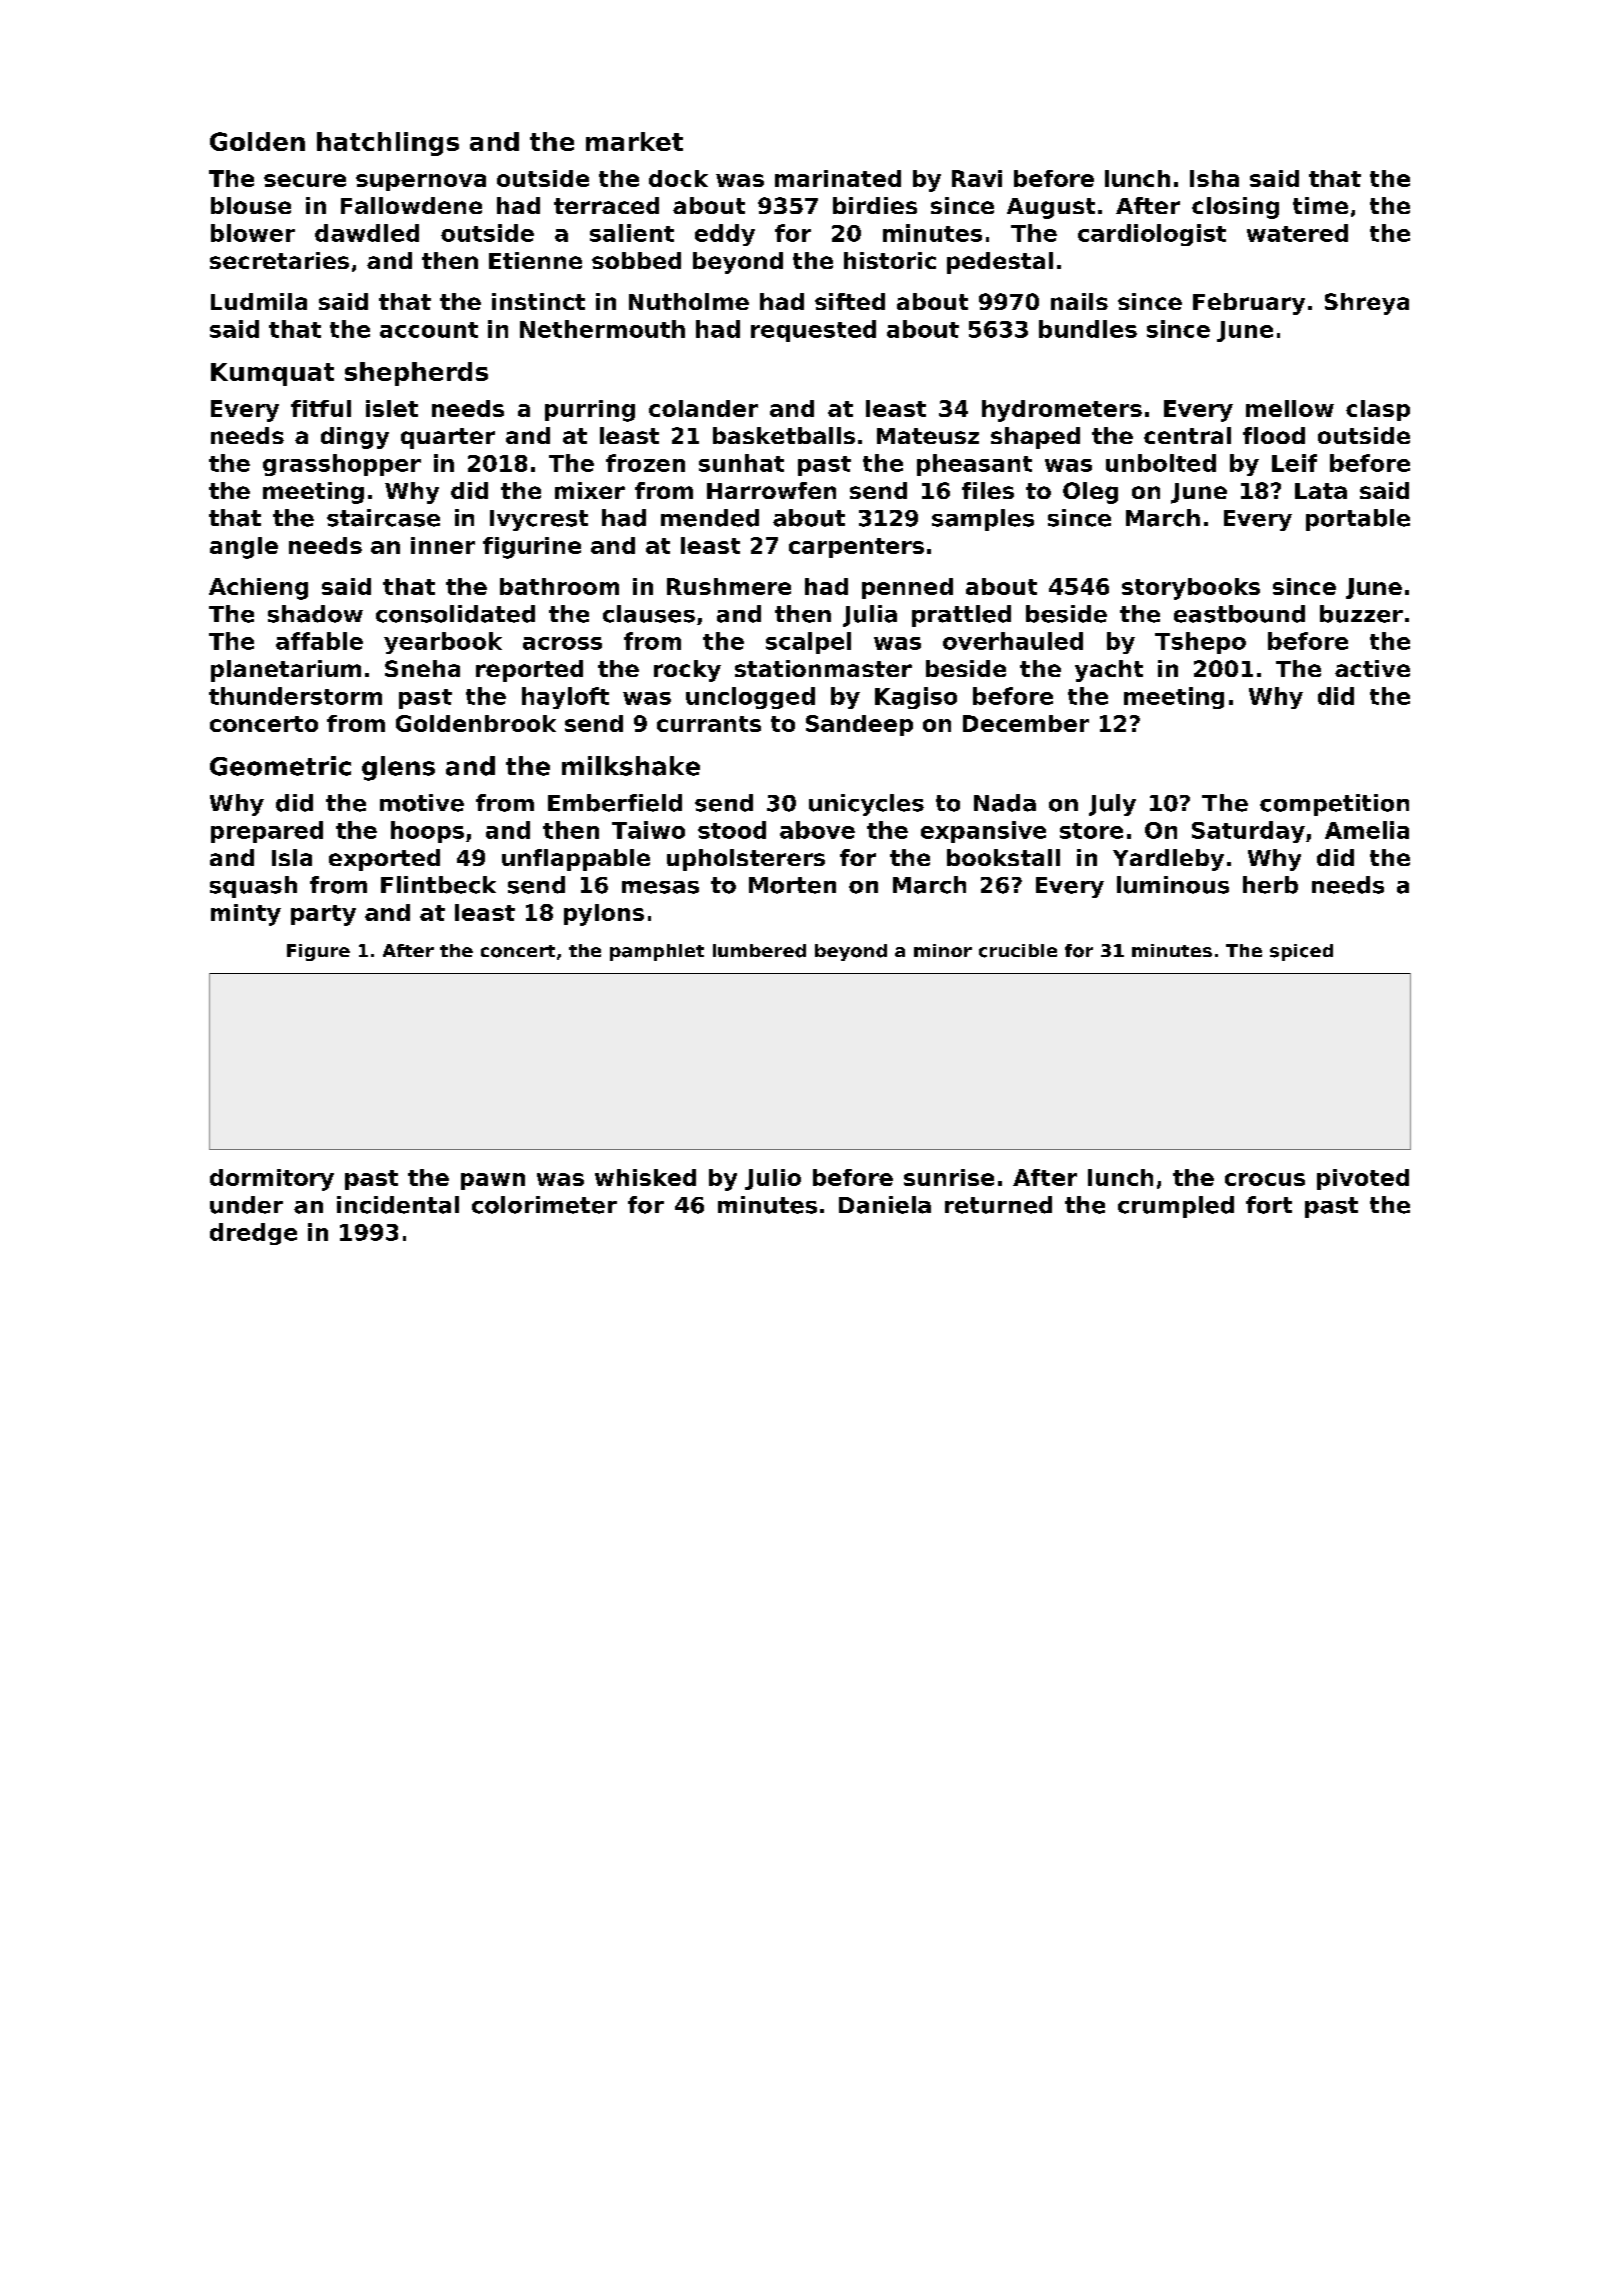 The image size is (1620, 2292). Describe the element at coordinates (1161, 463) in the screenshot. I see `unbolted` at that location.
